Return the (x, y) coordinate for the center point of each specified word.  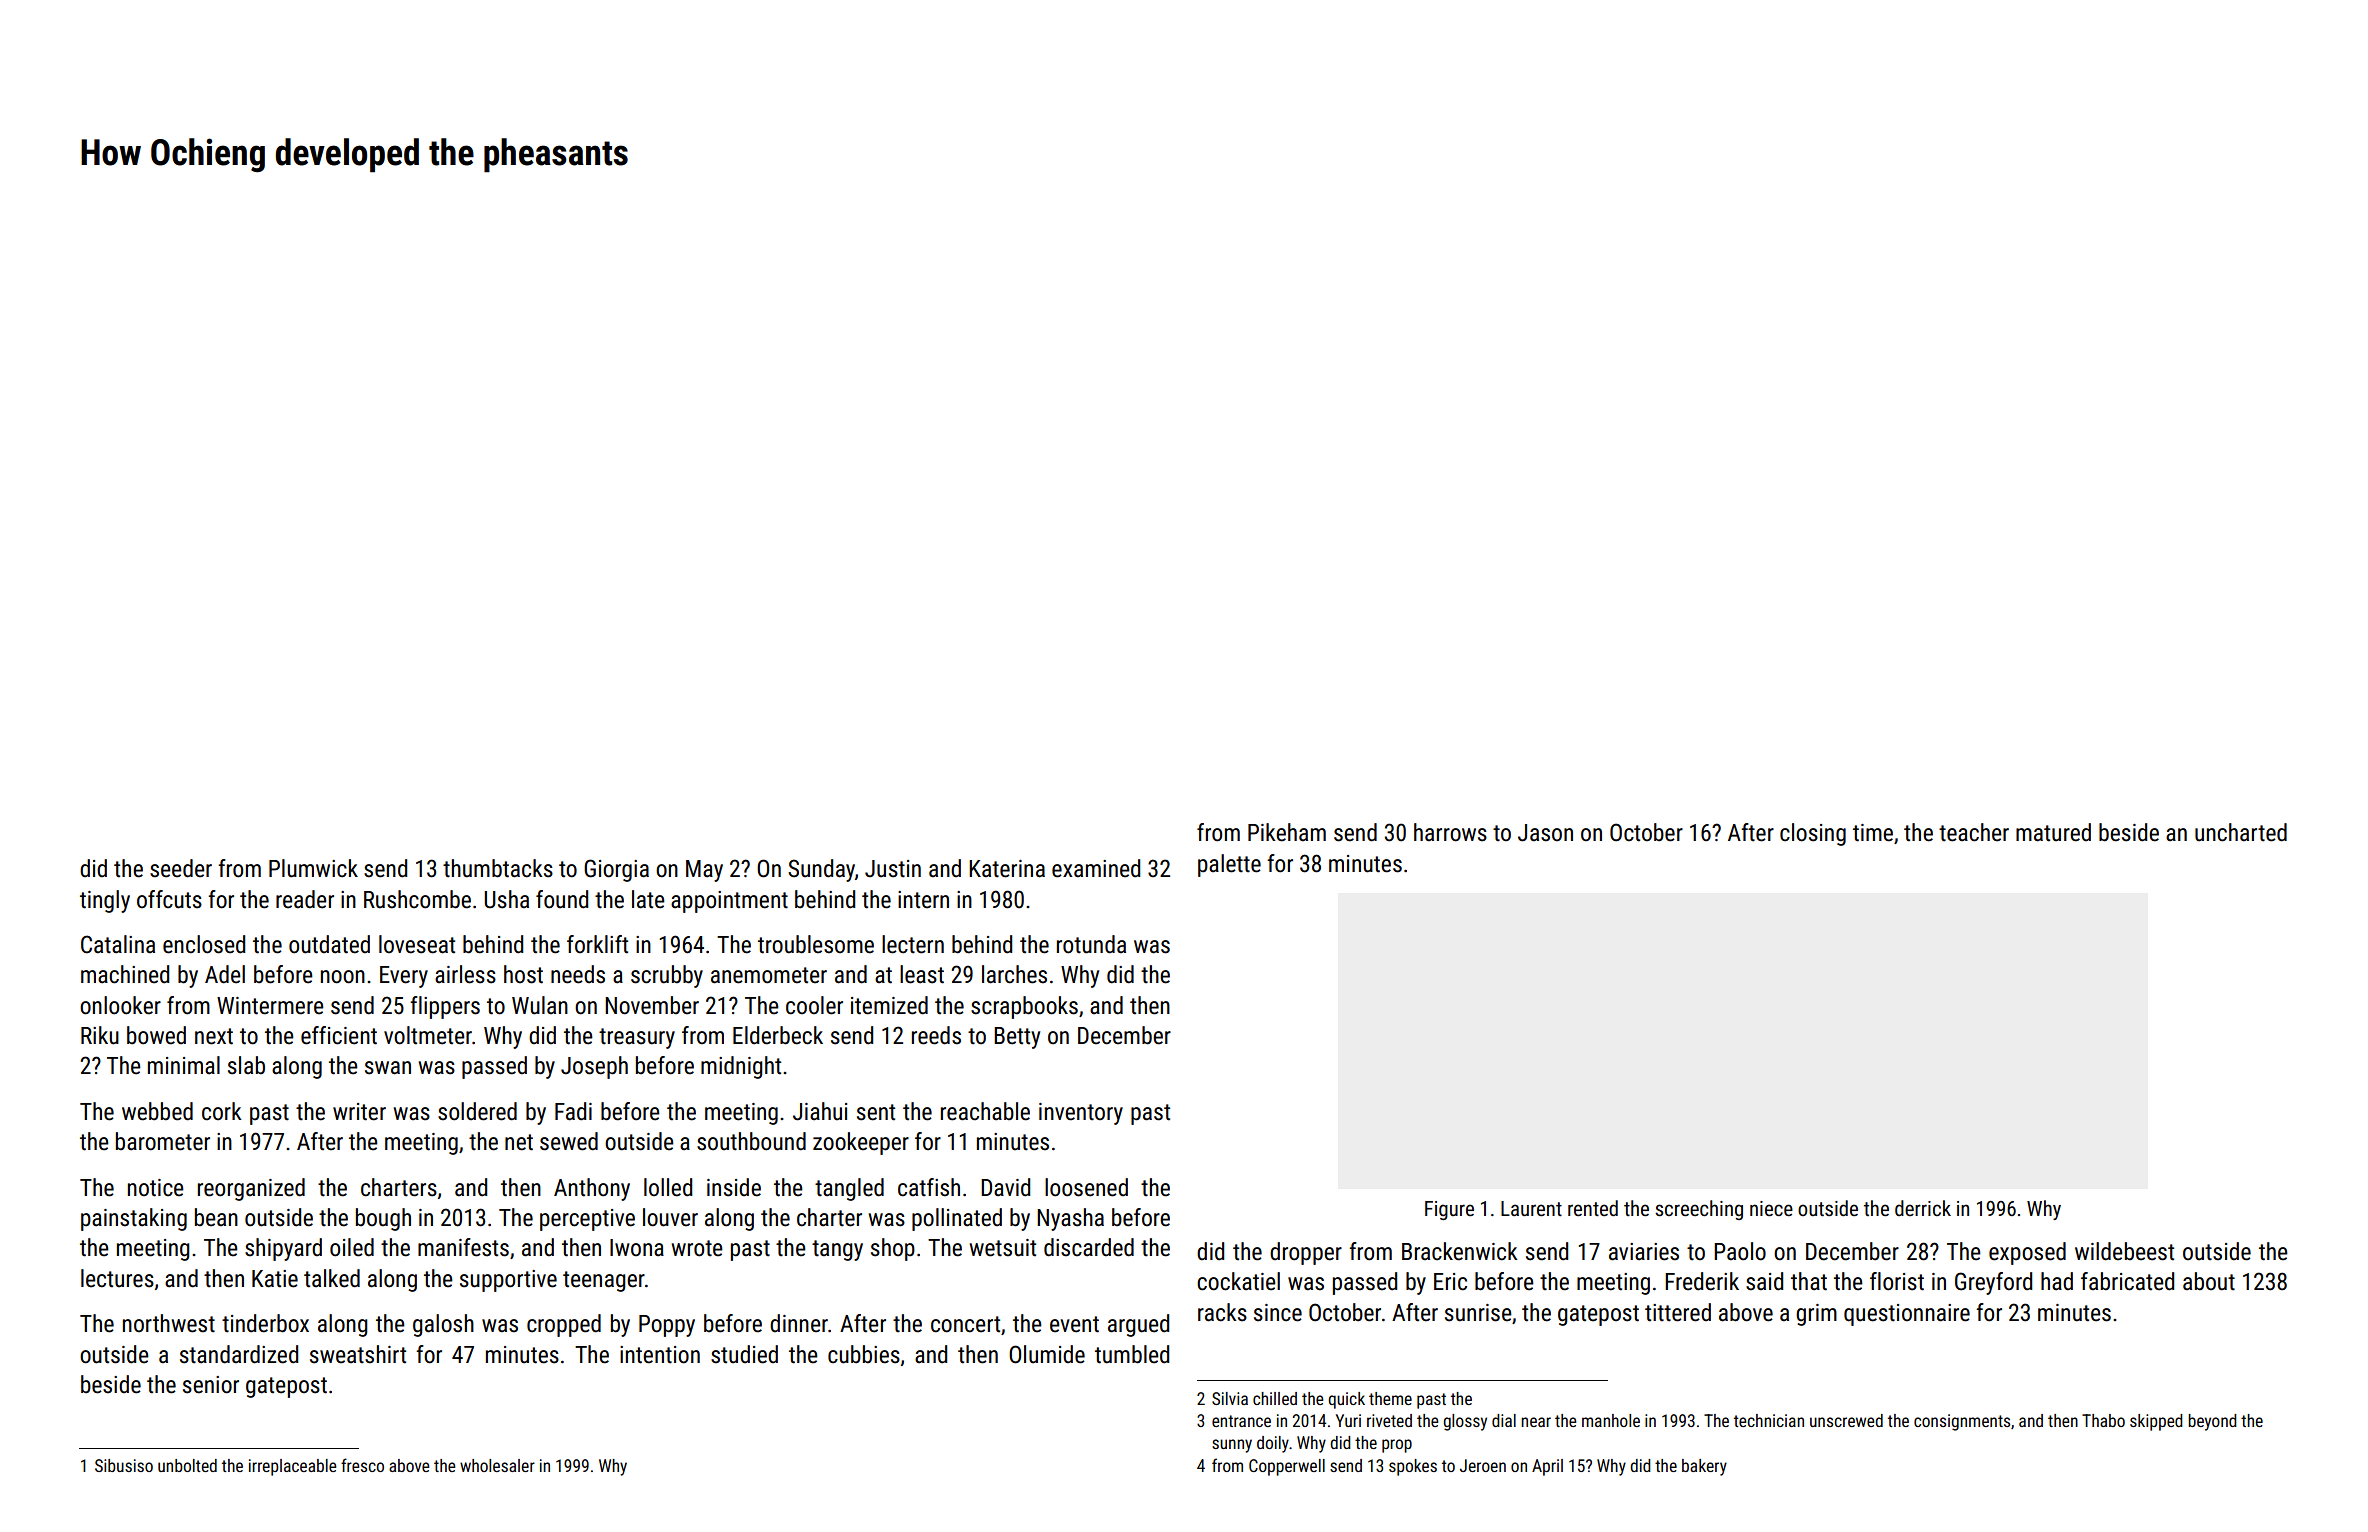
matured (2053, 832)
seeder (181, 868)
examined (1096, 868)
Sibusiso (124, 1465)
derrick (1923, 1208)
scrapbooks (1024, 1007)
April (1547, 1467)
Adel (225, 974)
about (2209, 1281)
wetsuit (1003, 1248)
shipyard (283, 1249)
